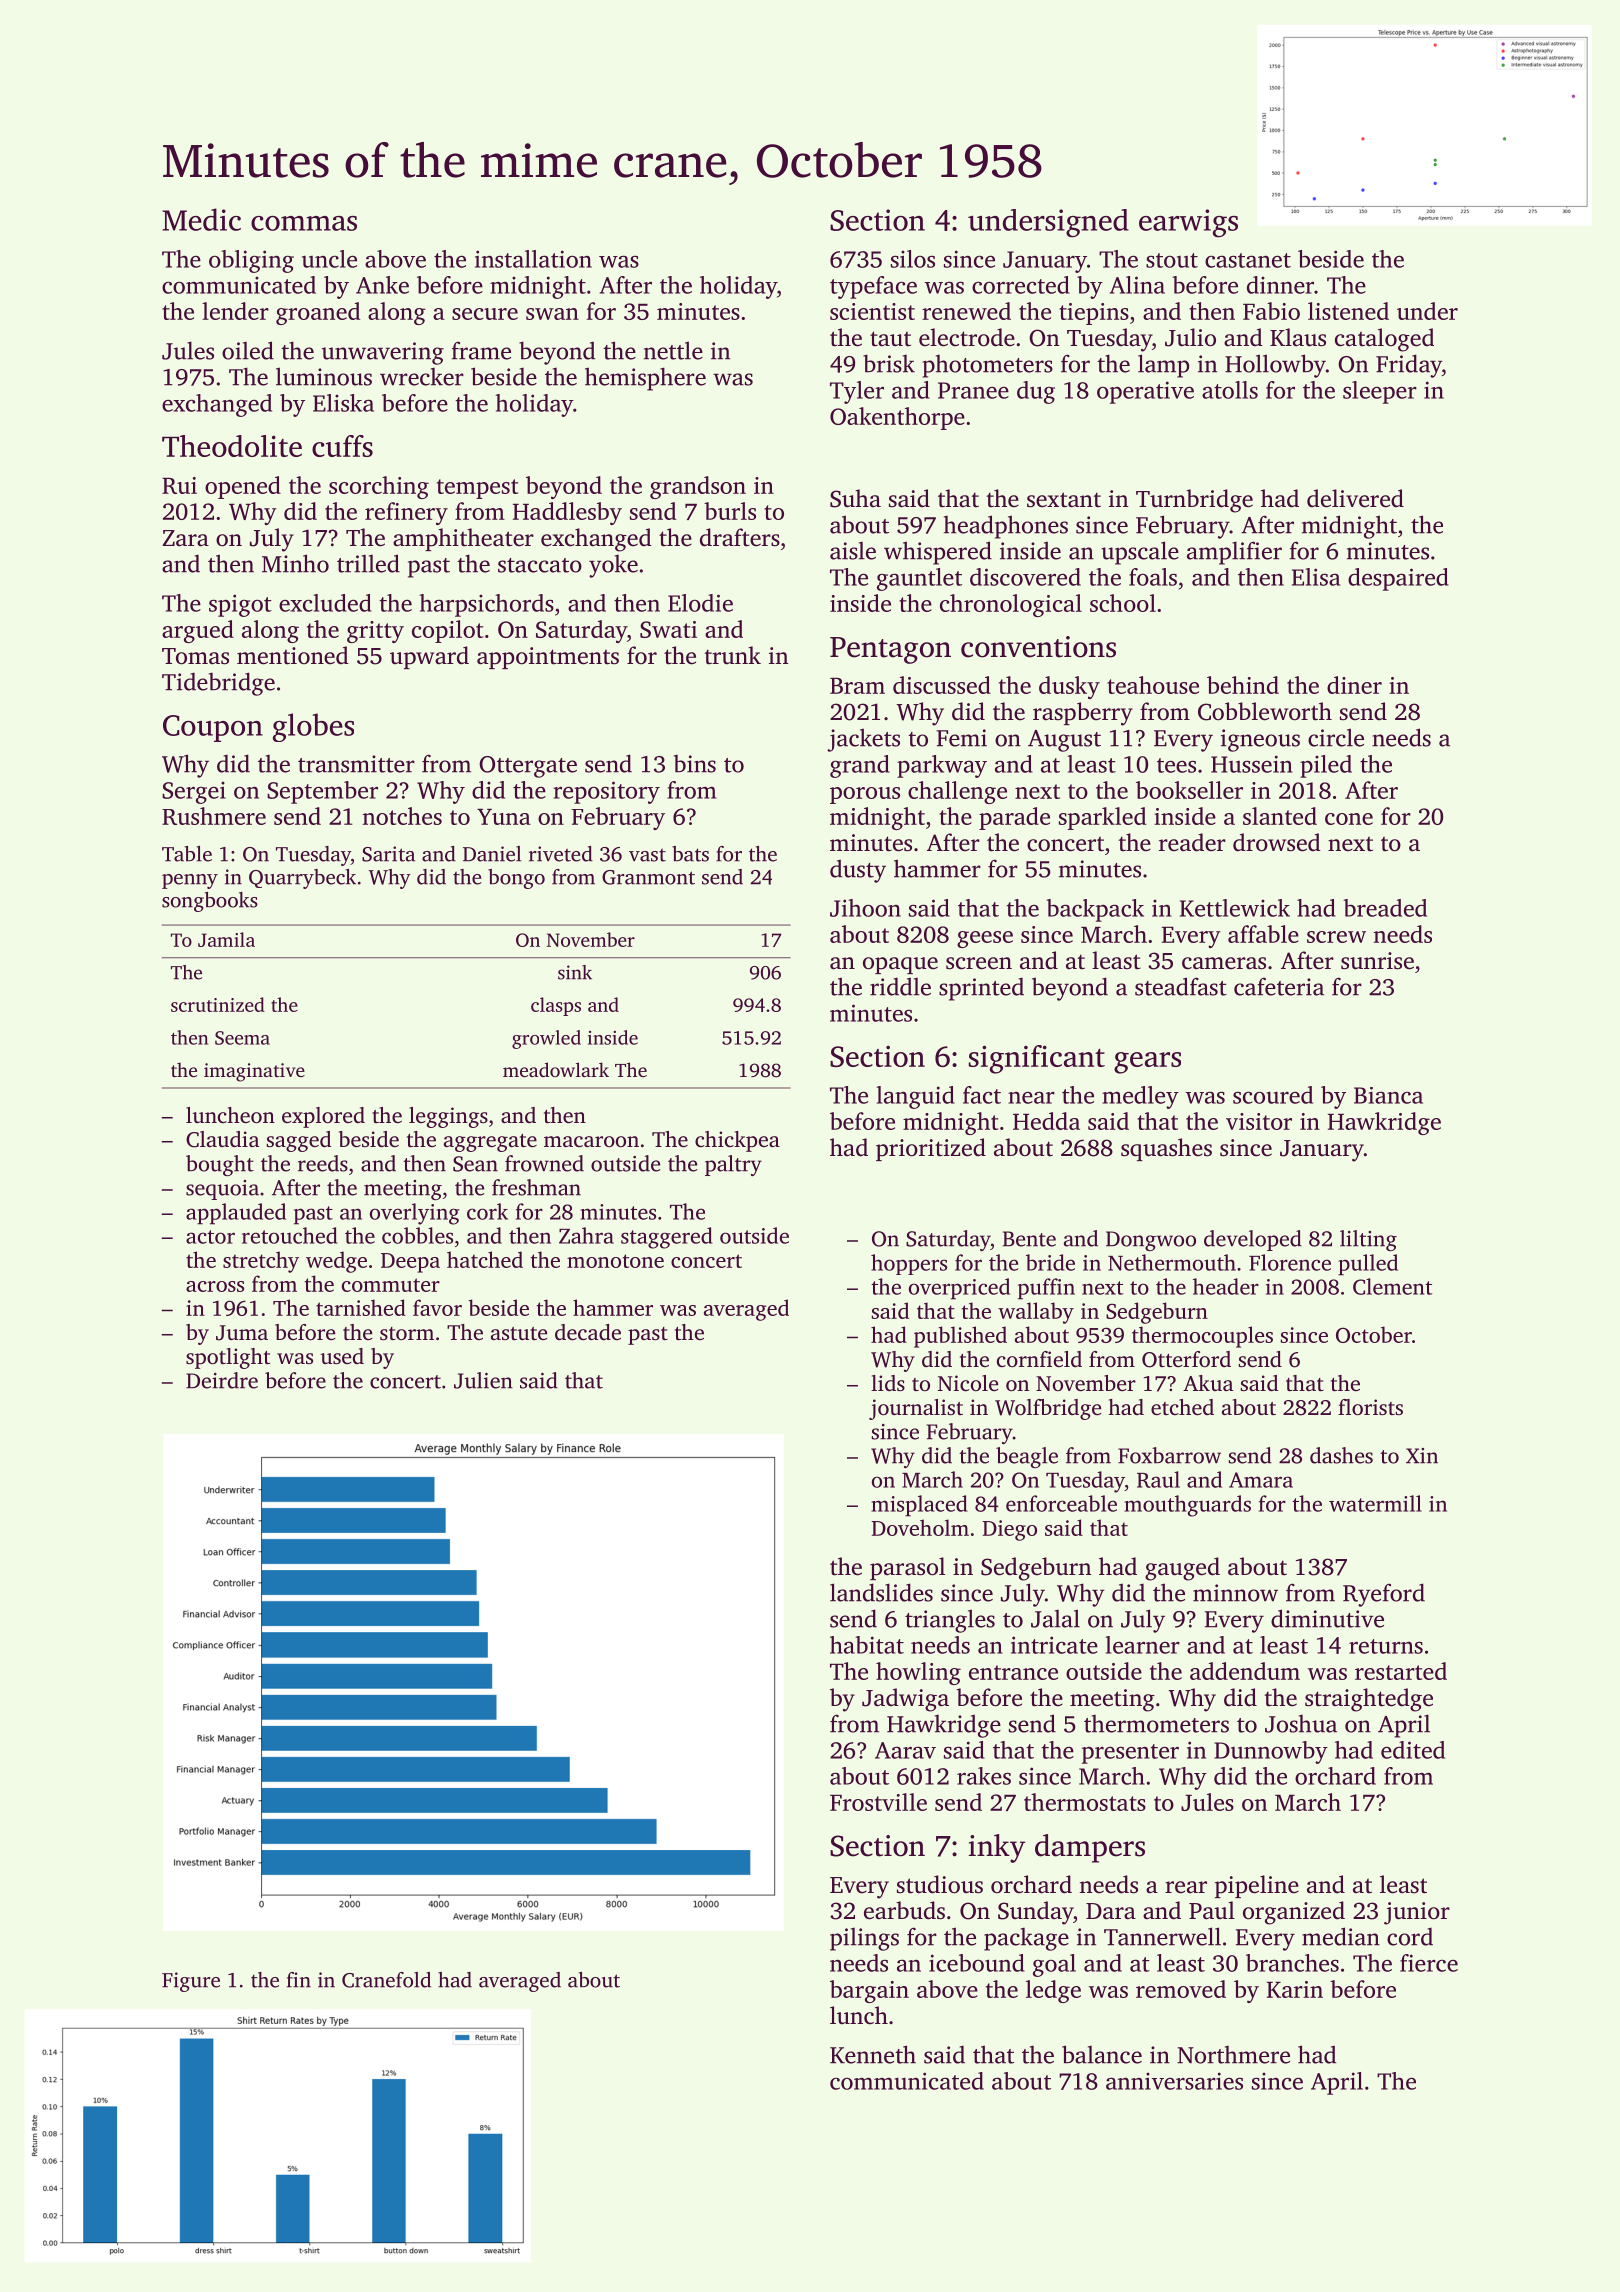 This image has width=1620, height=2292. I want to click on lids, so click(888, 1383).
